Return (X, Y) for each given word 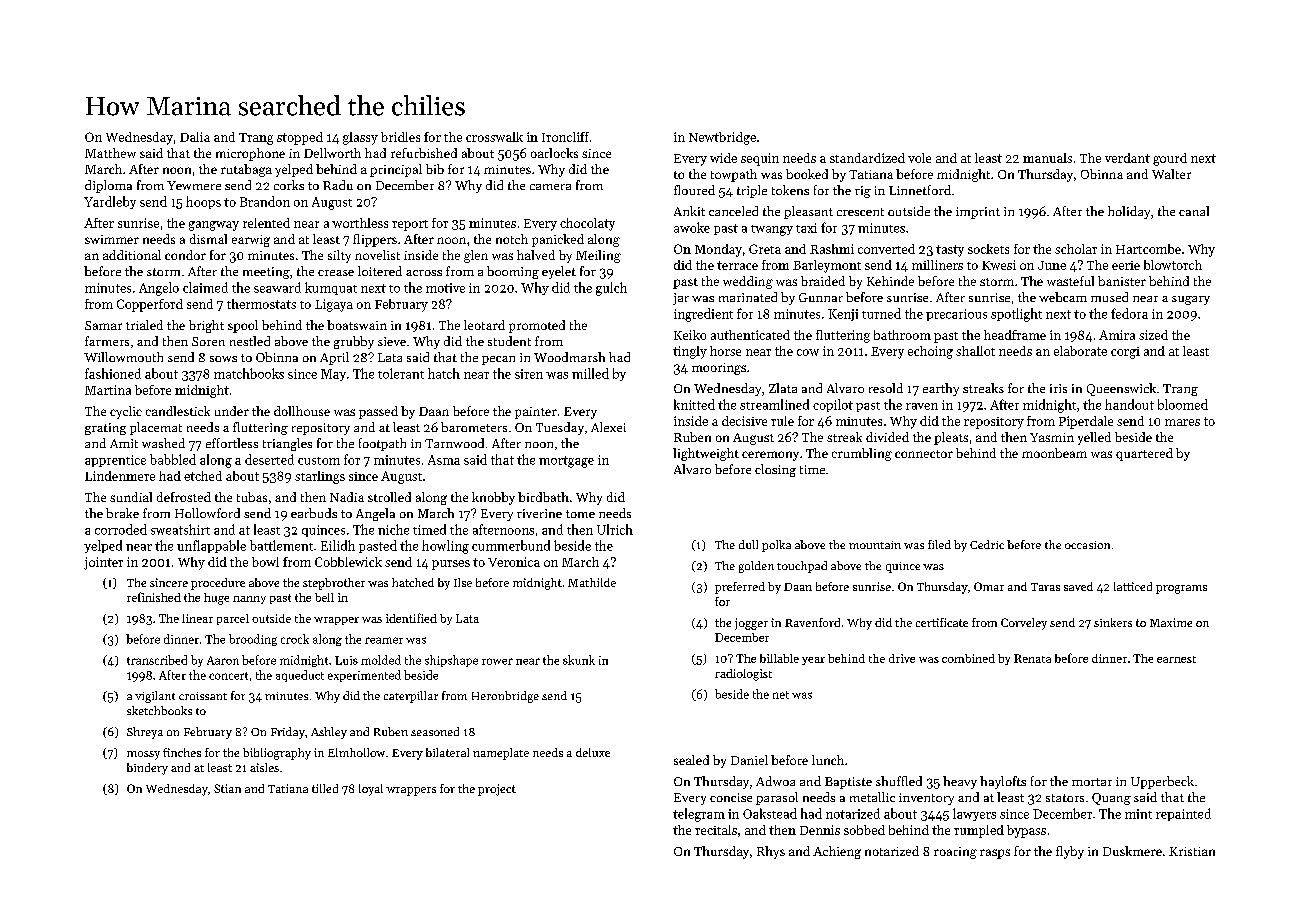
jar (681, 299)
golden (756, 567)
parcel (233, 619)
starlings (320, 477)
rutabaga (246, 170)
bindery (147, 769)
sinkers (1113, 622)
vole (919, 158)
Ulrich (615, 529)
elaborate (1080, 351)
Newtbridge (722, 138)
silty (339, 256)
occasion (1087, 545)
